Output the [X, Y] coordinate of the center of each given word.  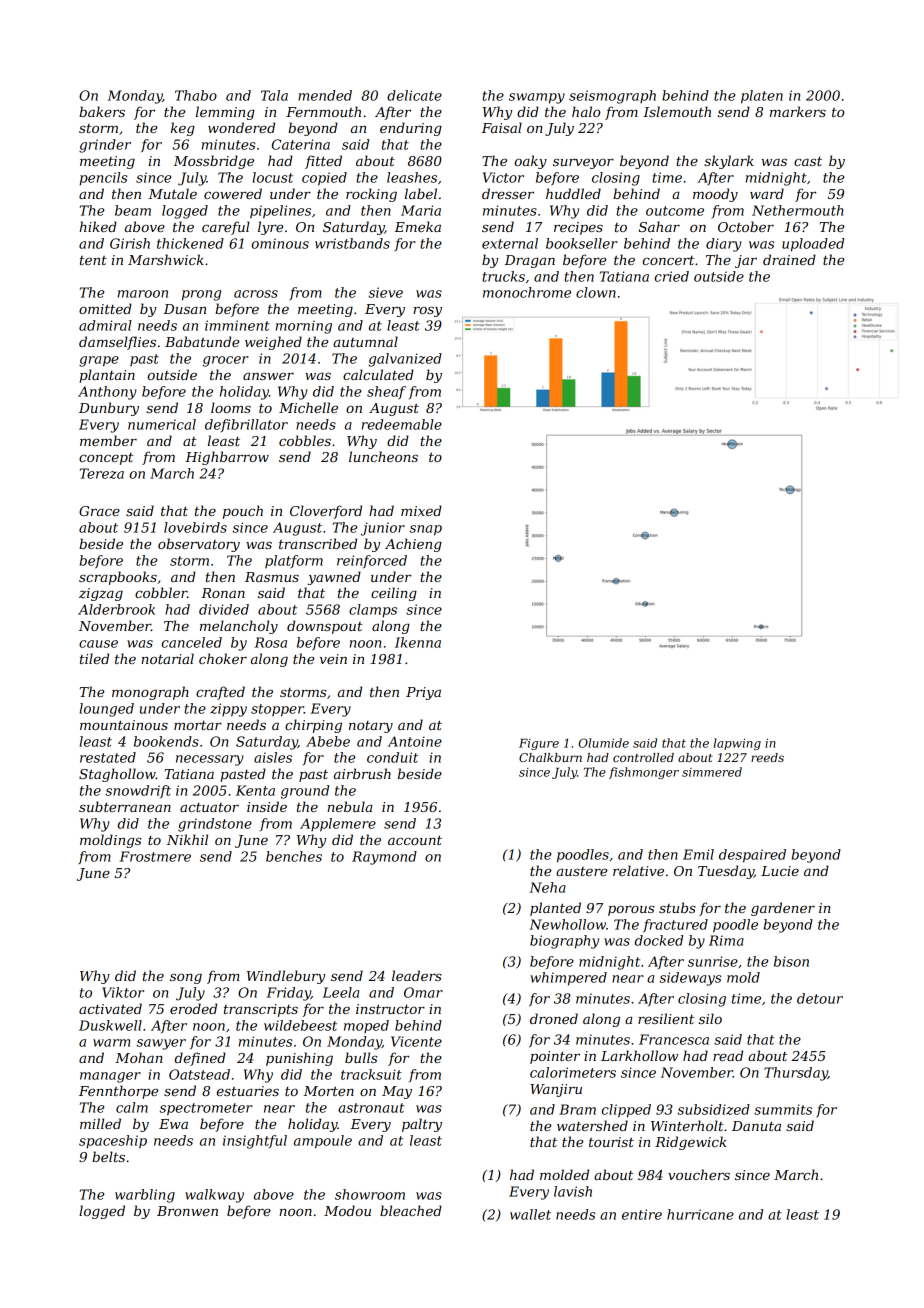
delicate [414, 95]
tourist [611, 1142]
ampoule [323, 1142]
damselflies [117, 343]
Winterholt [687, 1125]
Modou [347, 1210]
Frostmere [155, 856]
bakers [102, 111]
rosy [427, 312]
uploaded [813, 245]
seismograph [612, 97]
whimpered [568, 979]
